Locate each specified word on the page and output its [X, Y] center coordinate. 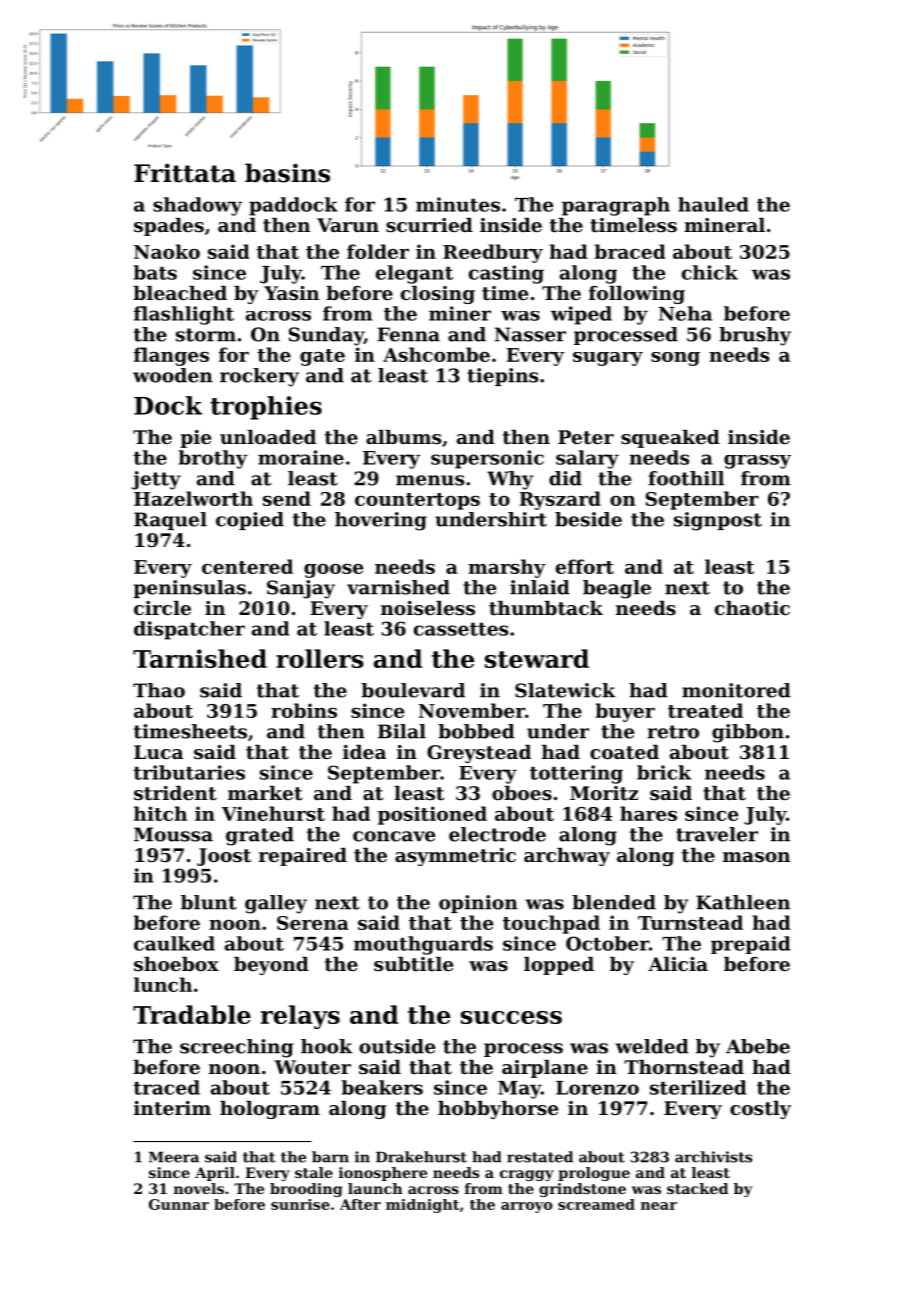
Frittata [185, 173]
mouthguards [423, 945]
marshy [507, 568]
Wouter [312, 1067]
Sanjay [301, 589]
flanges [171, 356]
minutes [458, 204]
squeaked [670, 439]
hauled [713, 204]
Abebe [758, 1046]
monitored [736, 690]
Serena [313, 923]
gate [322, 357]
